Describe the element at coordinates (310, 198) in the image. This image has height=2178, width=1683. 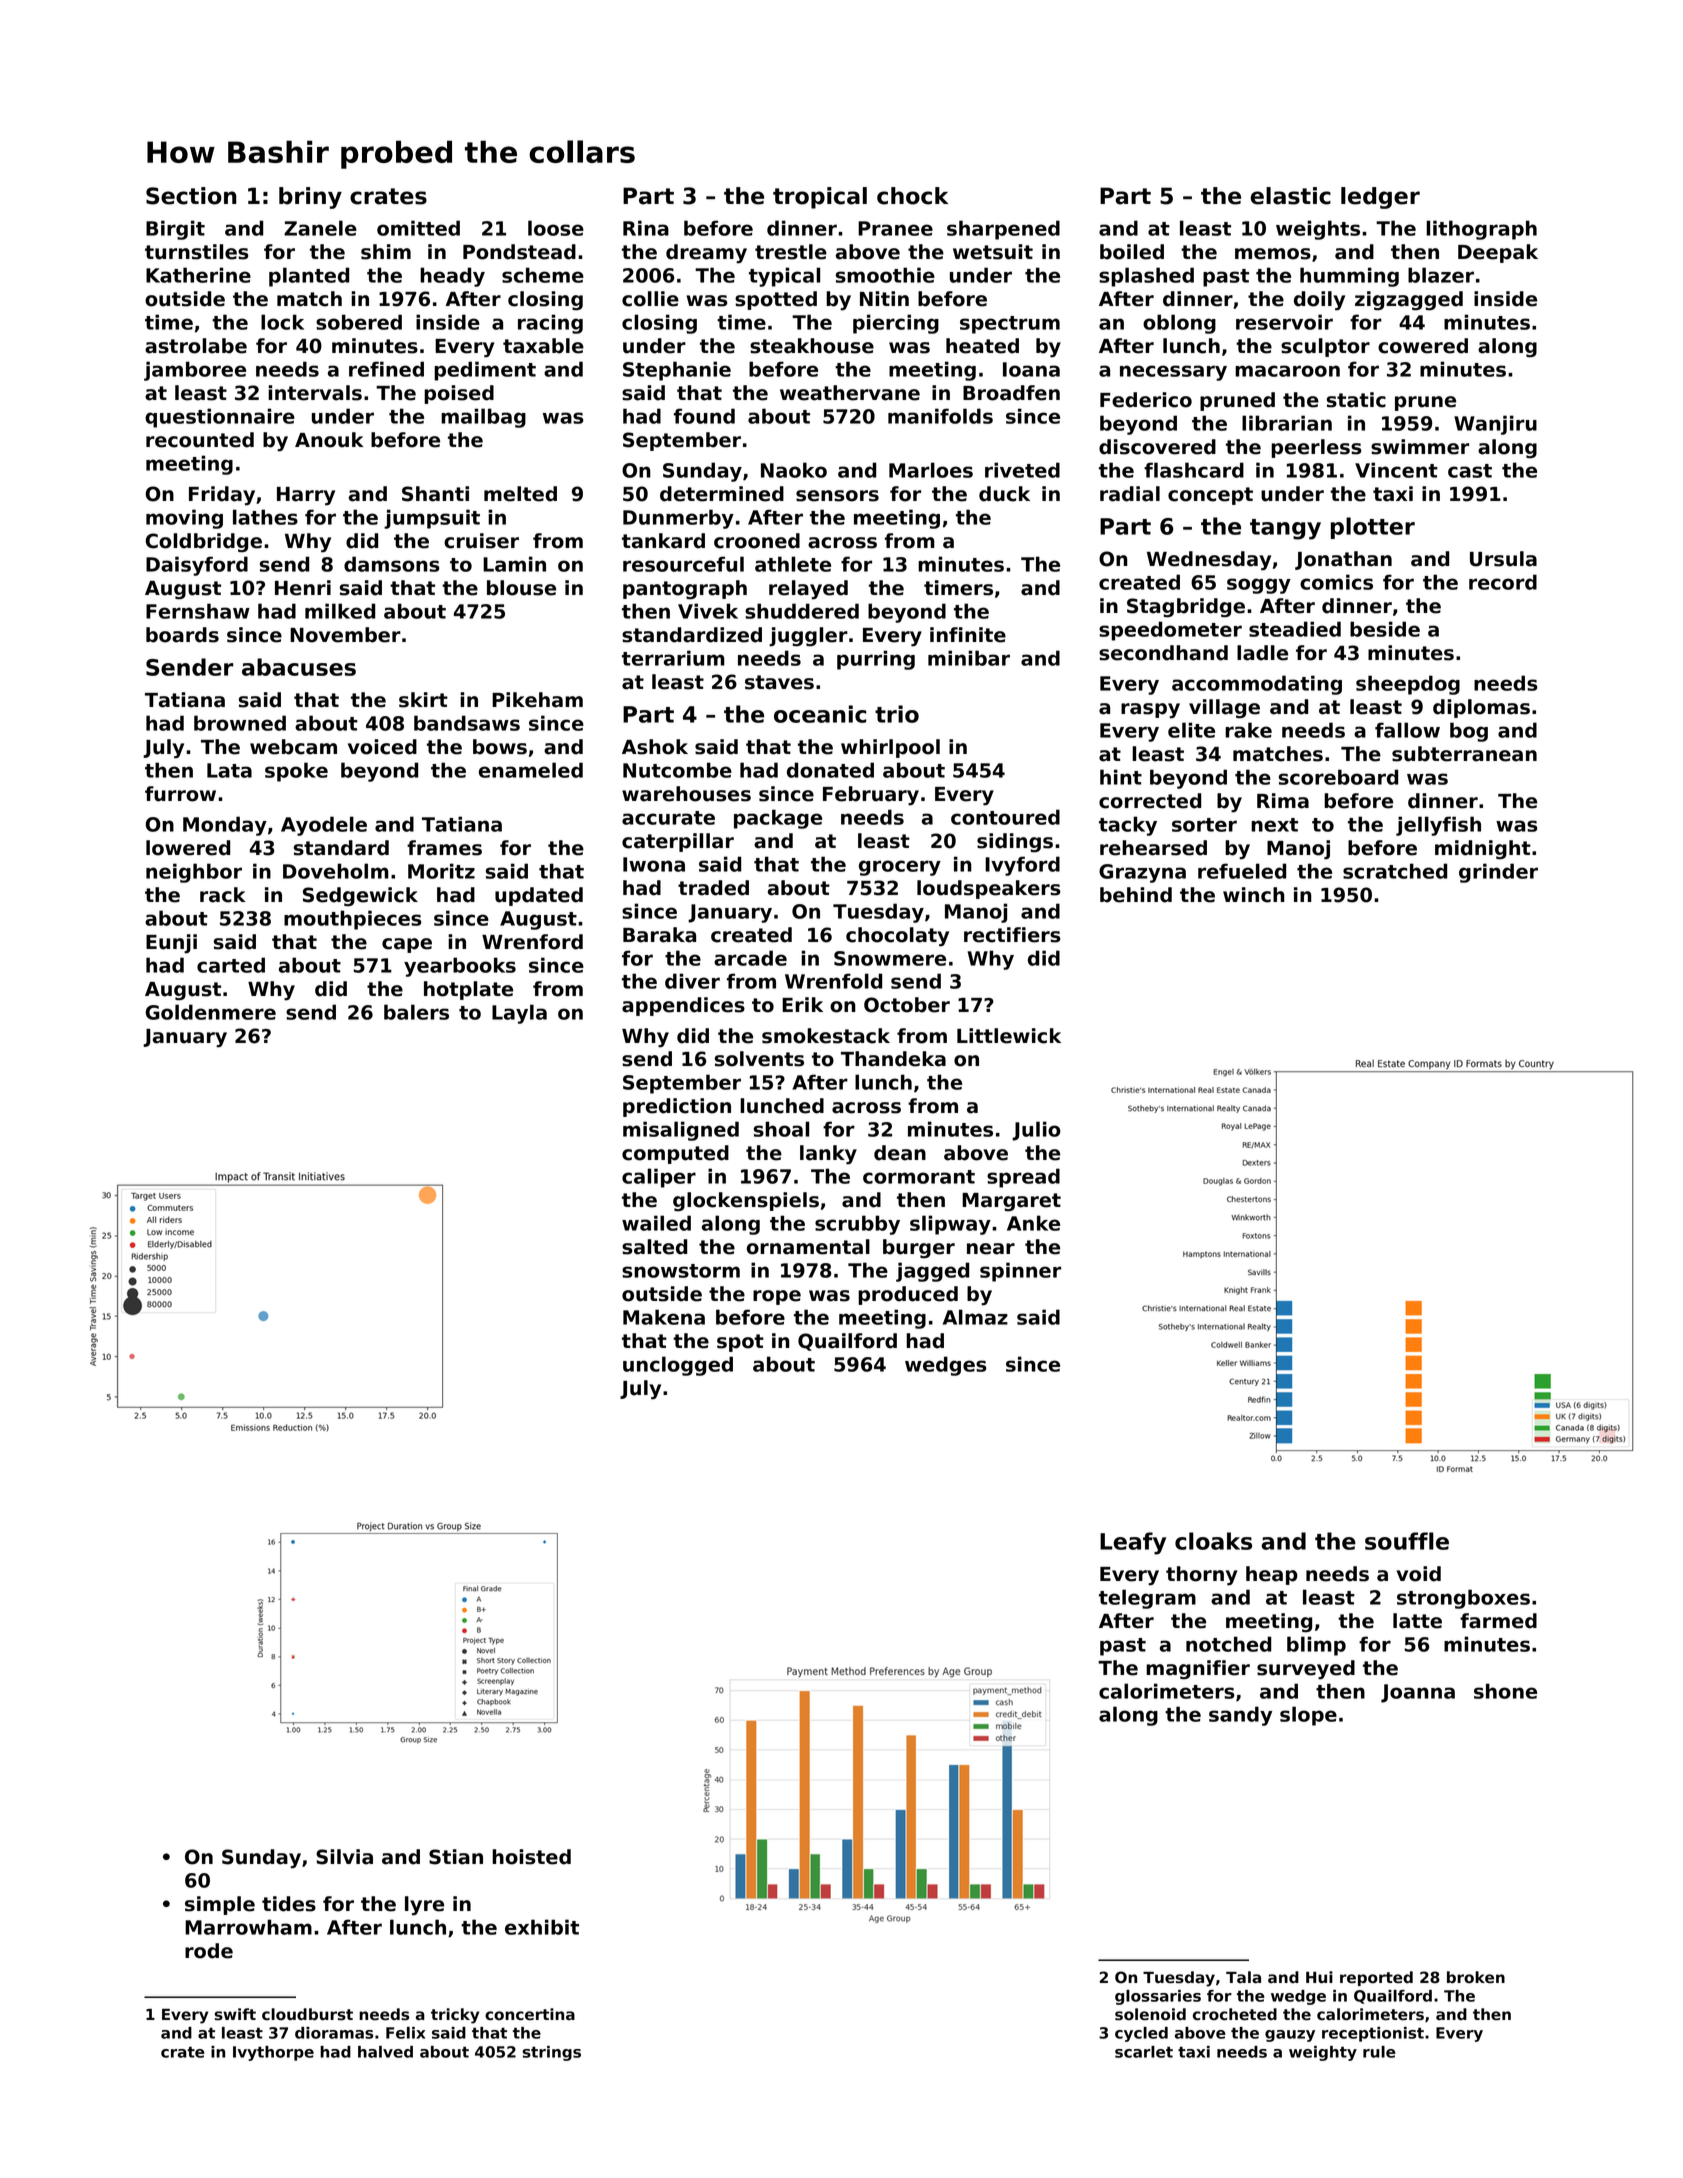
I see `briny` at that location.
